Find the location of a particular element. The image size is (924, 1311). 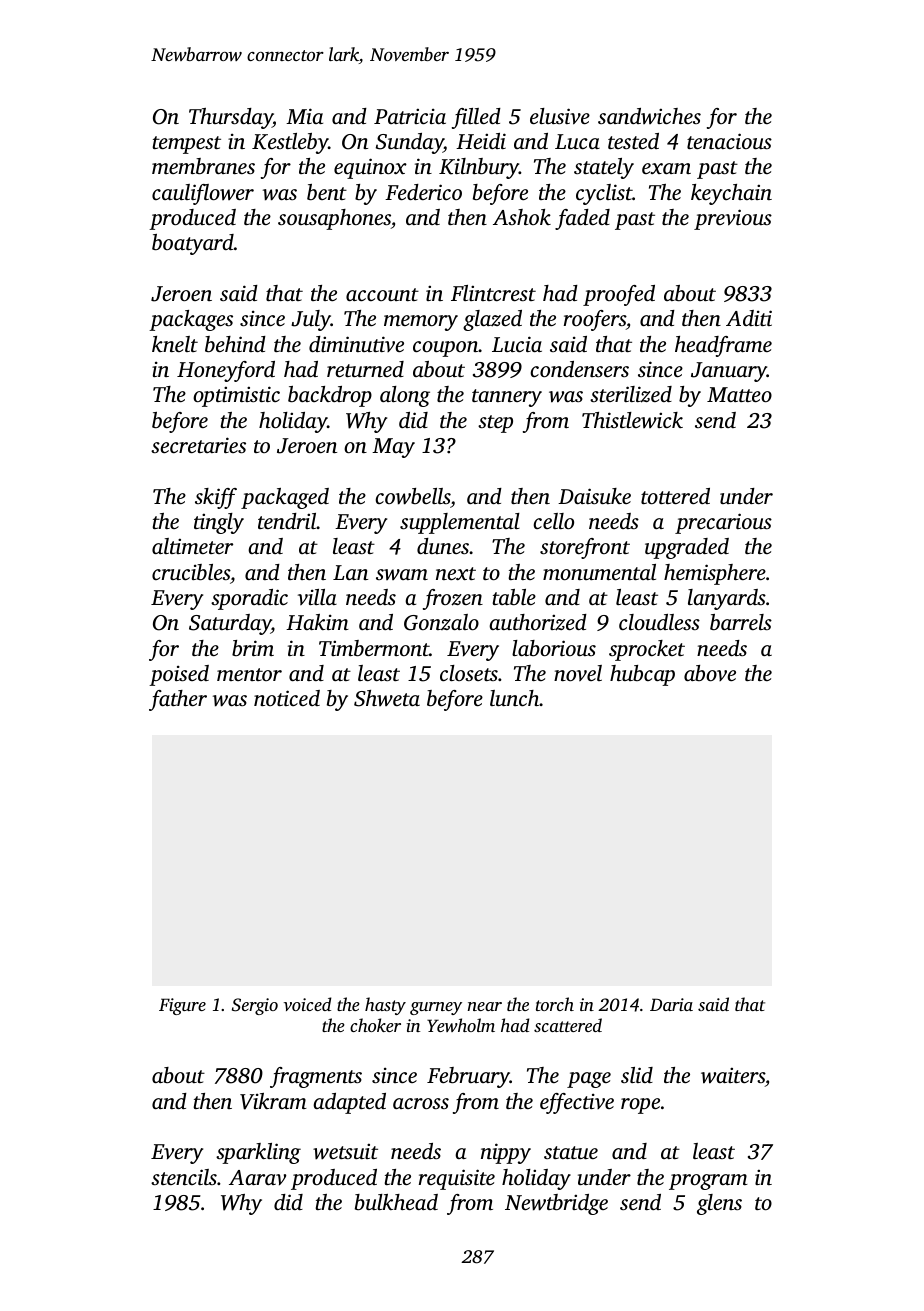

altimeter is located at coordinates (192, 546).
